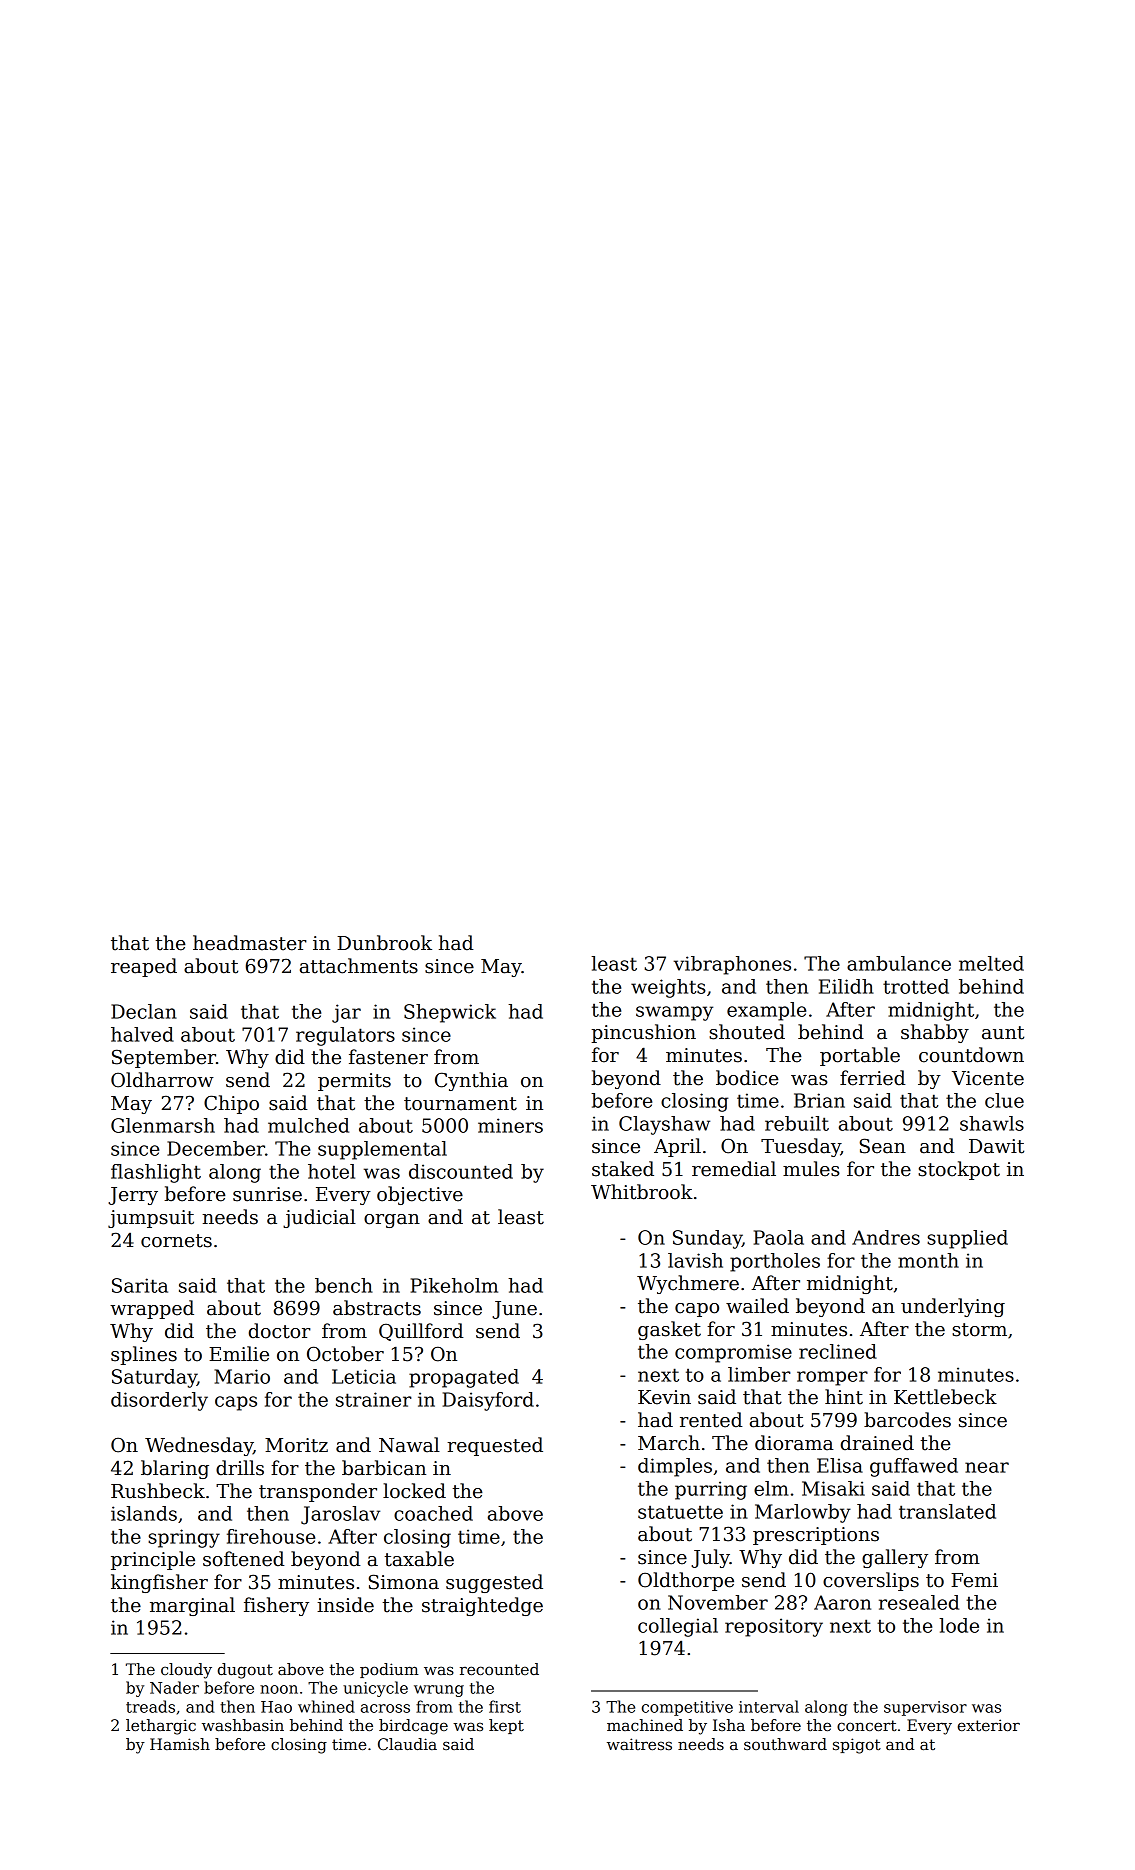 Image resolution: width=1135 pixels, height=1870 pixels. I want to click on caps, so click(236, 1403).
